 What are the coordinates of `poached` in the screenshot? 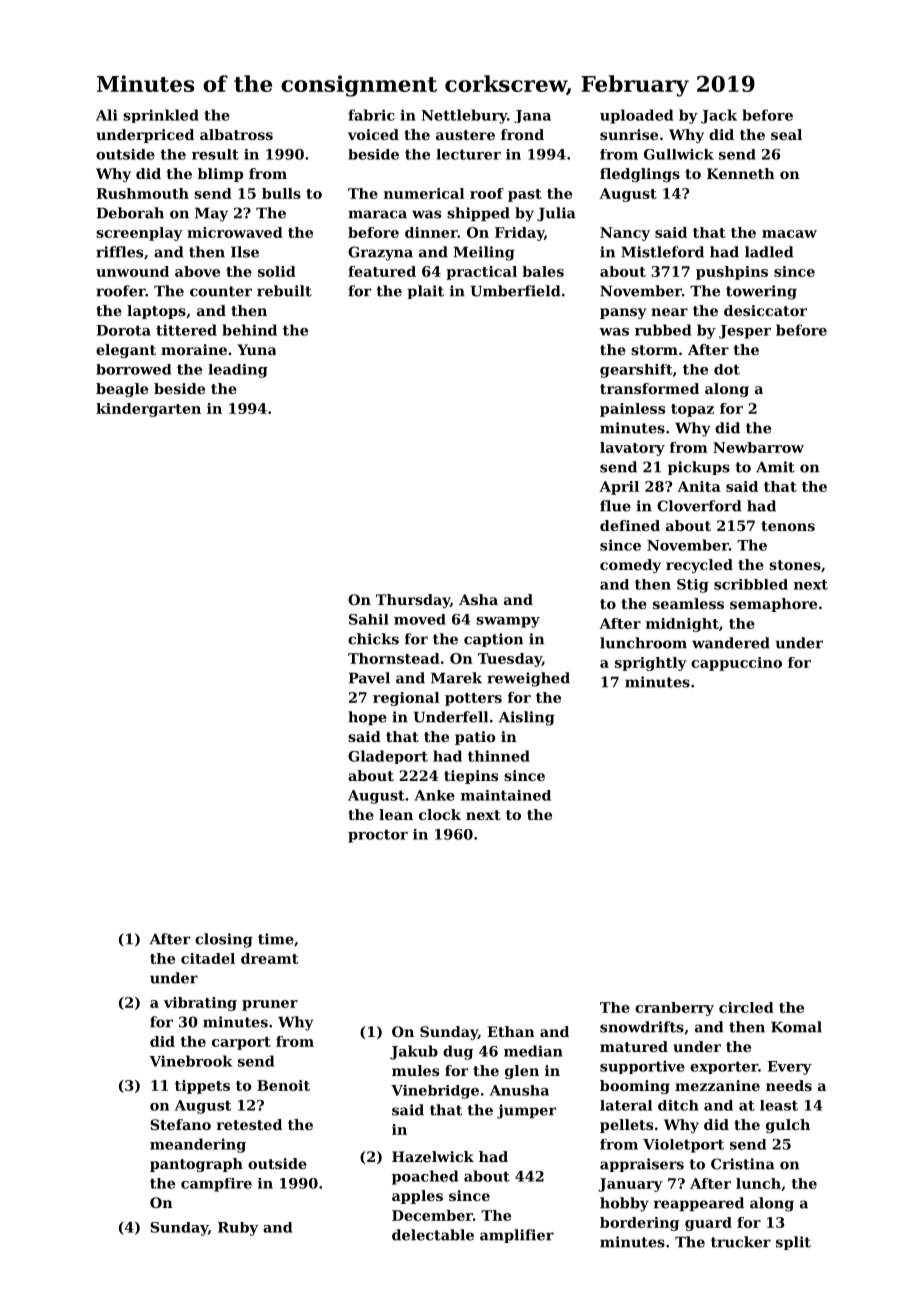 It's located at (425, 1177).
